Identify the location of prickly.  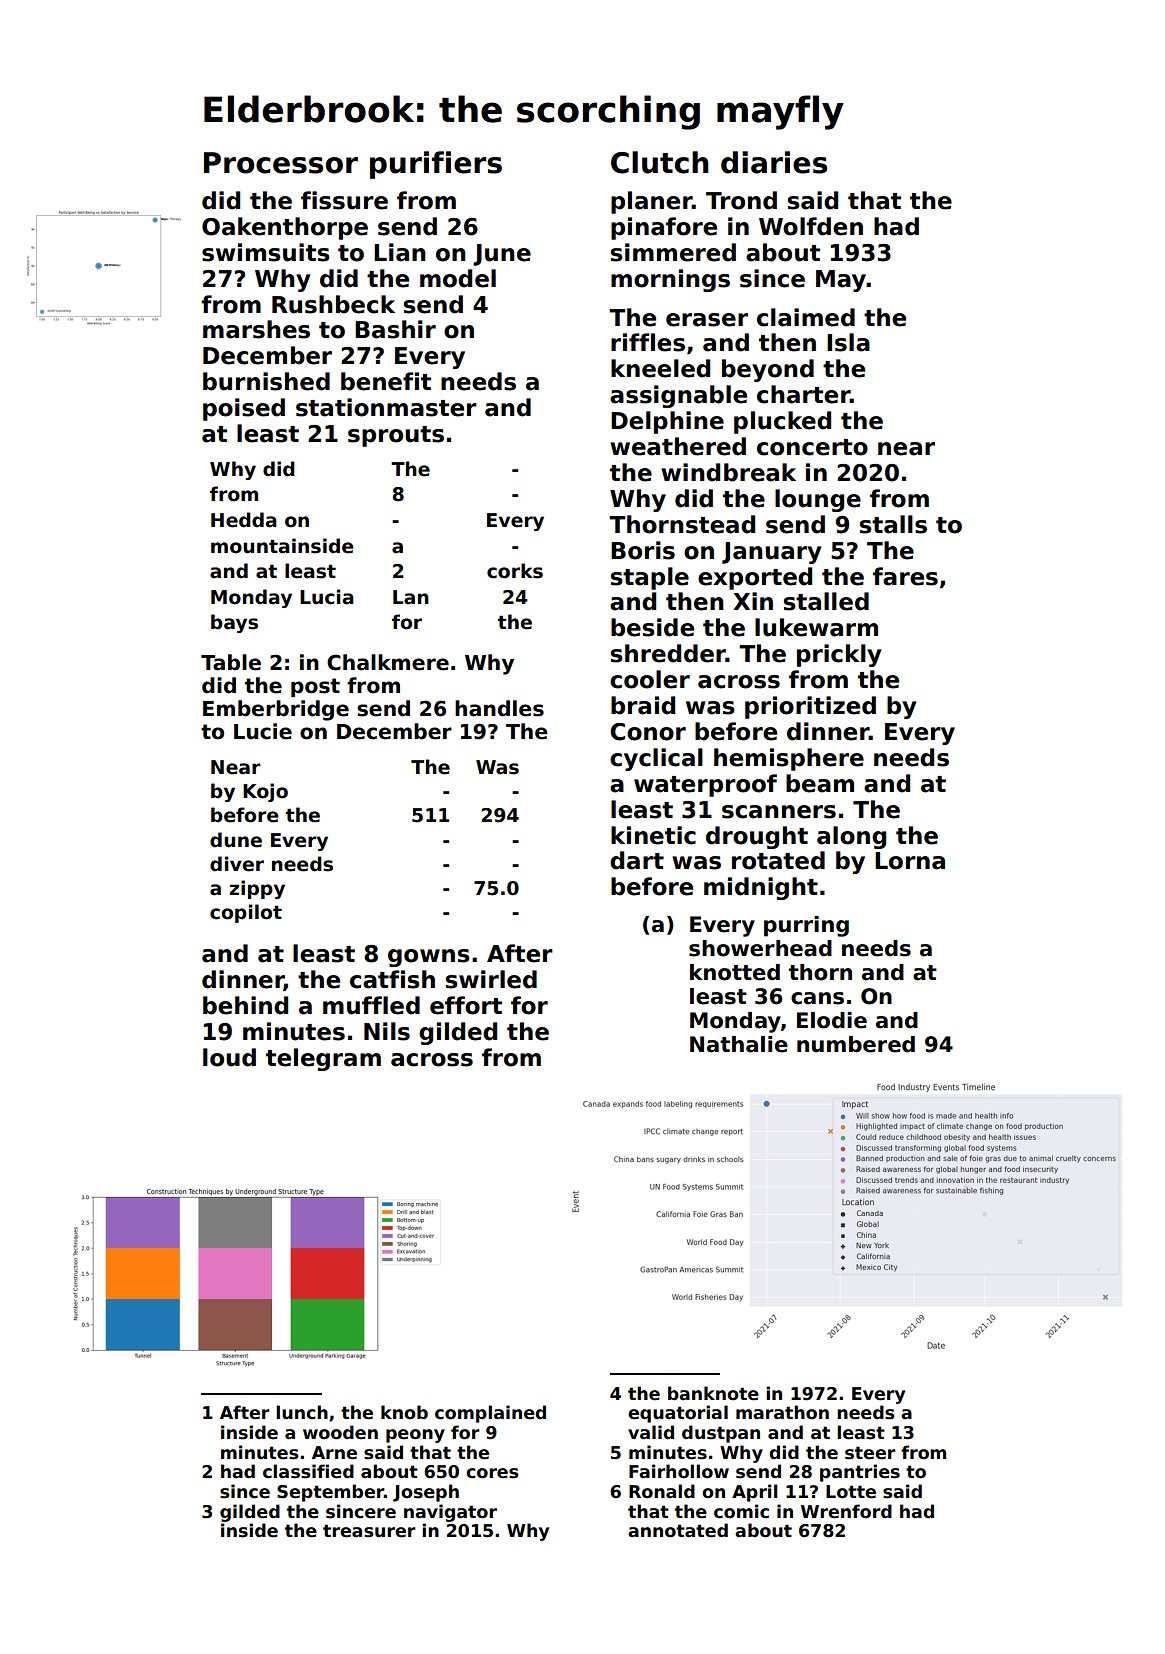
(839, 655).
